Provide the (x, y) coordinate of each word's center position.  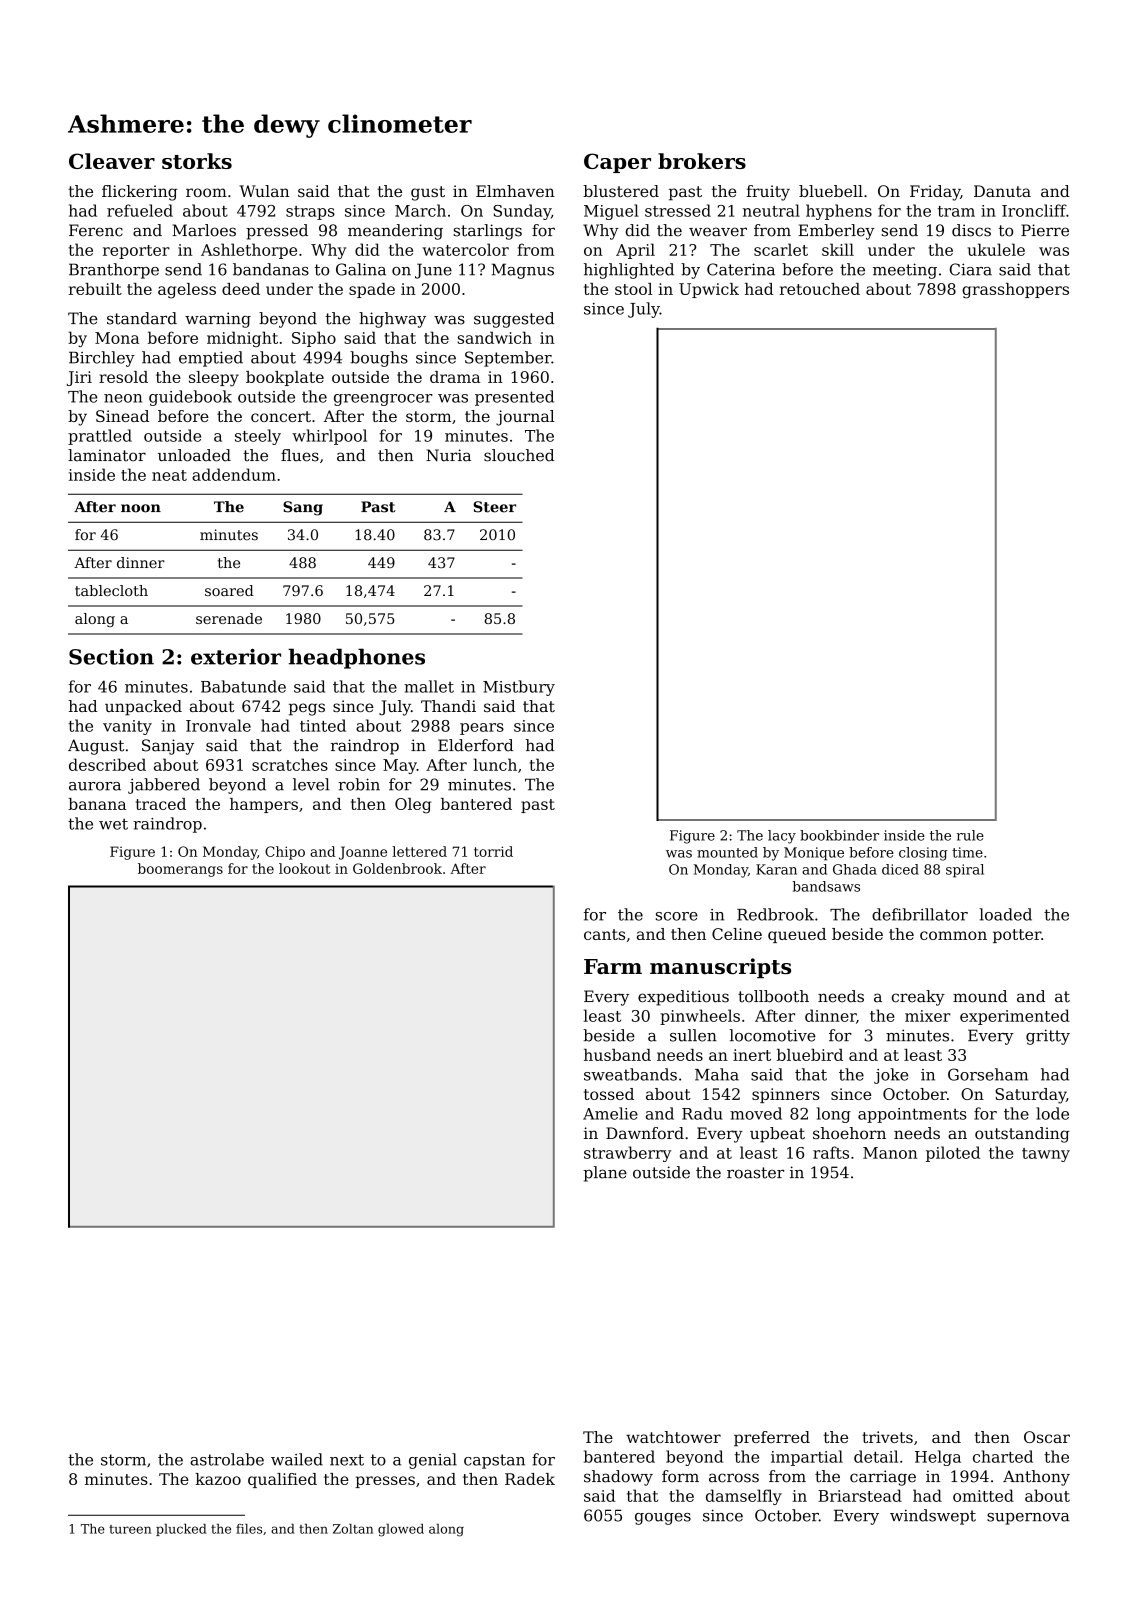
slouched (519, 455)
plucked (181, 1530)
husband (617, 1055)
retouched (820, 289)
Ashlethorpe (249, 251)
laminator (107, 455)
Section (111, 657)
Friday (935, 193)
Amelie (610, 1113)
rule (970, 835)
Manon (890, 1153)
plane (605, 1174)
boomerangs (180, 870)
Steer (494, 507)
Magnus (523, 271)
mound (980, 996)
